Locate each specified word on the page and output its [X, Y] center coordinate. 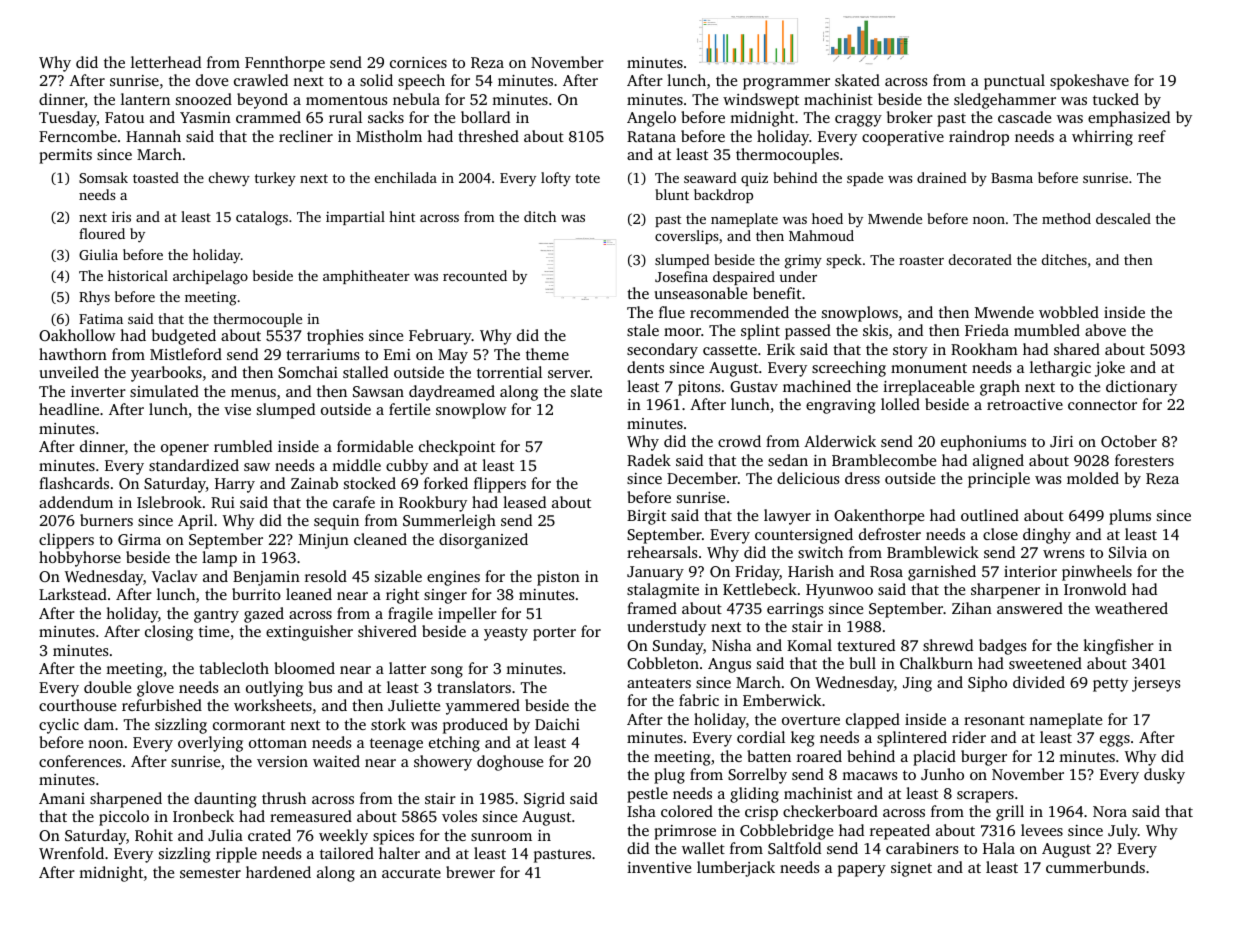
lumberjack [736, 869]
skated [857, 80]
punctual [1014, 82]
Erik [781, 349]
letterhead [166, 62]
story [910, 352]
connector [1102, 405]
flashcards [74, 483]
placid [934, 758]
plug [669, 776]
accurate [411, 873]
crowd [739, 441]
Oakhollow [77, 335]
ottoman [278, 743]
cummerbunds [1095, 867]
